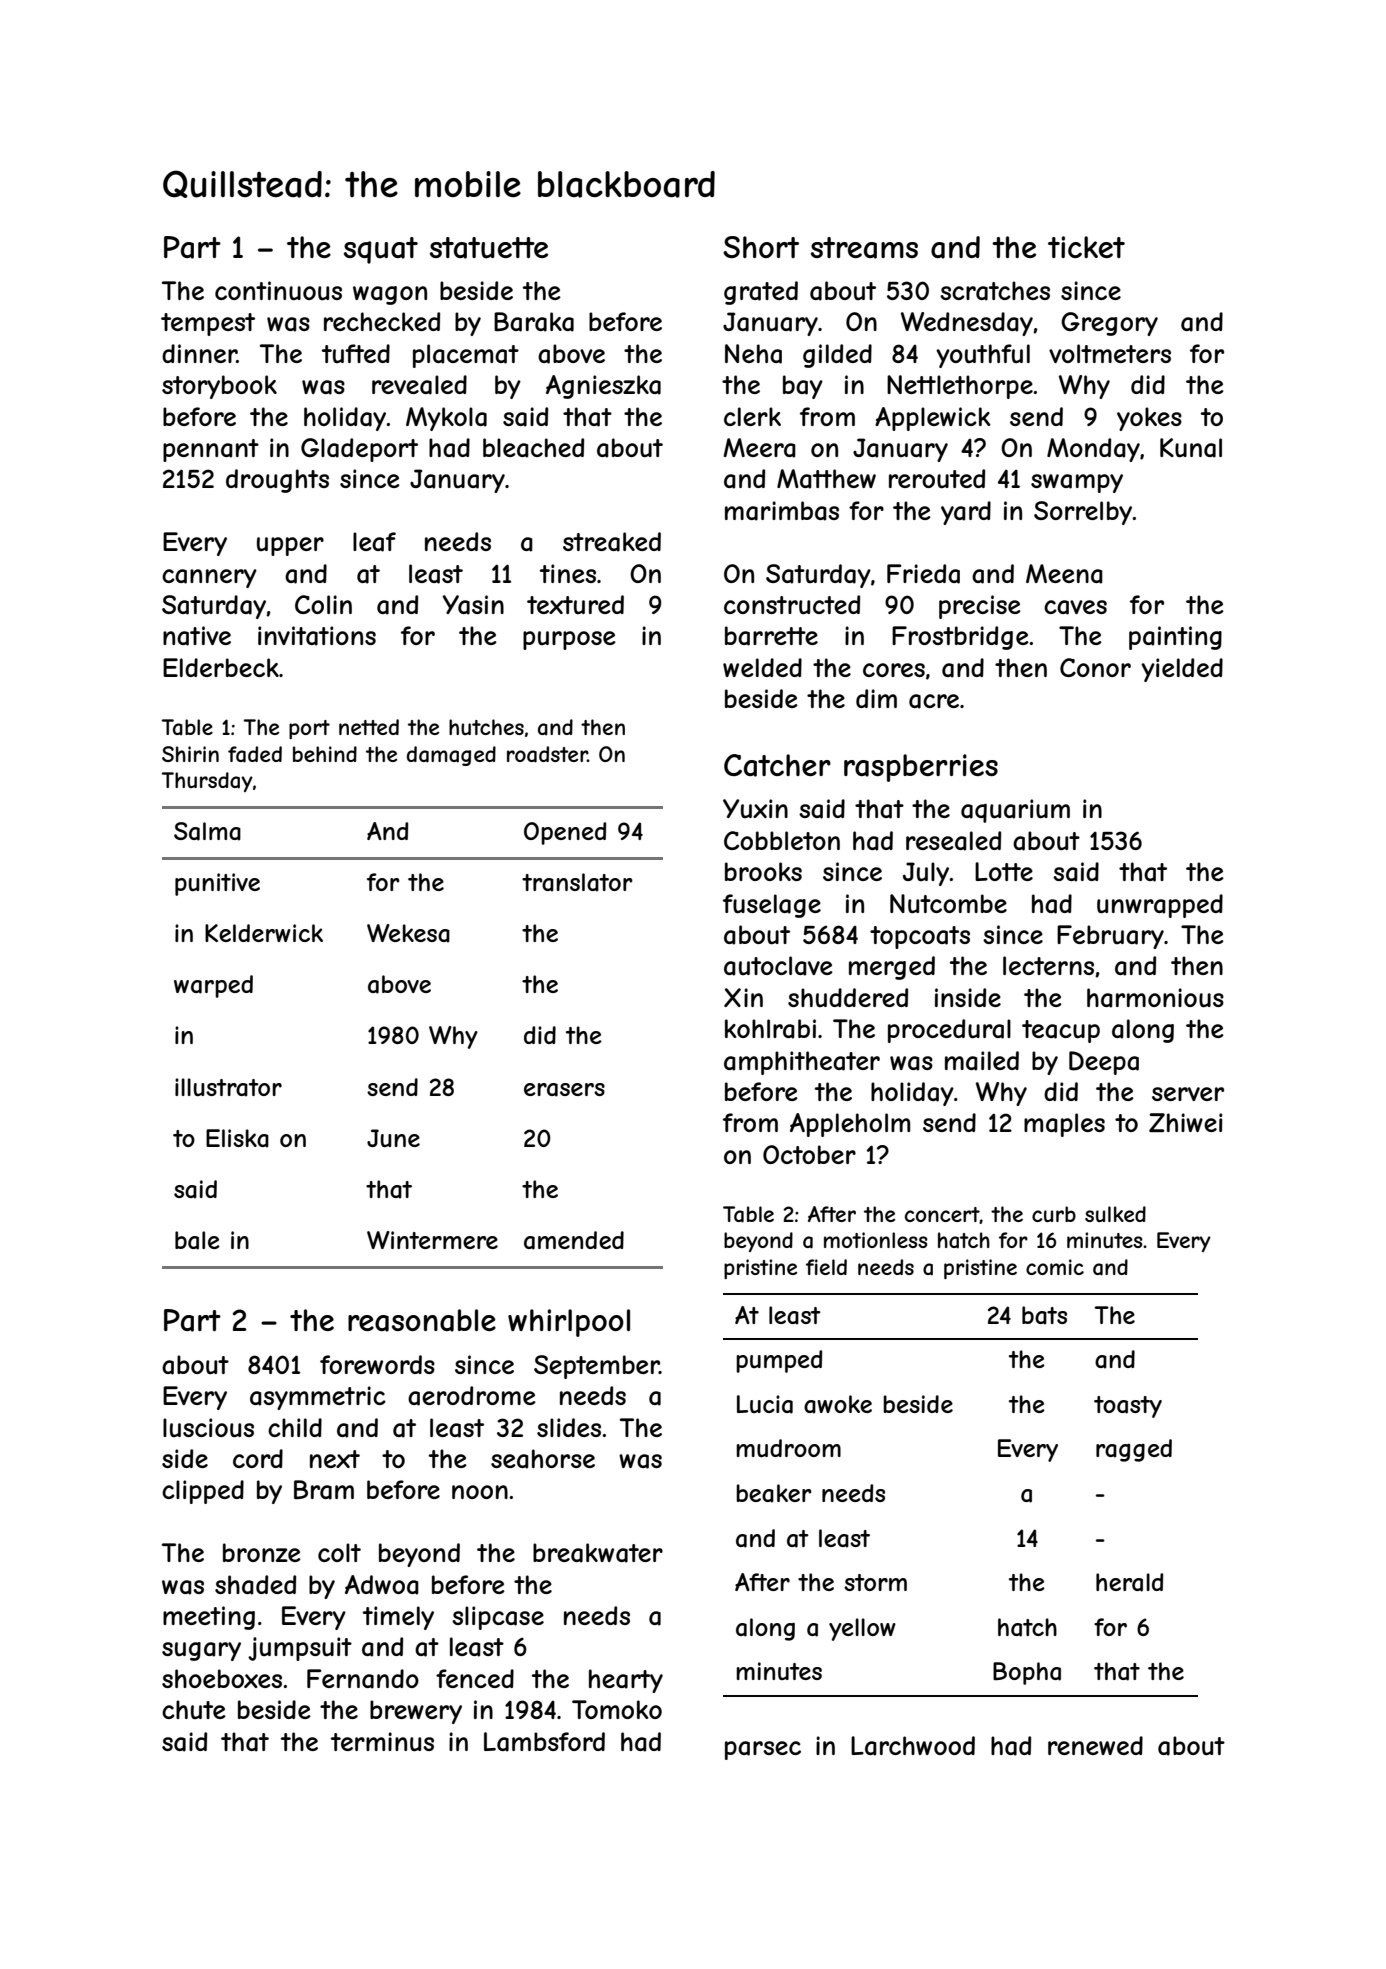 The image size is (1386, 1969). I want to click on teacup, so click(1061, 1031).
